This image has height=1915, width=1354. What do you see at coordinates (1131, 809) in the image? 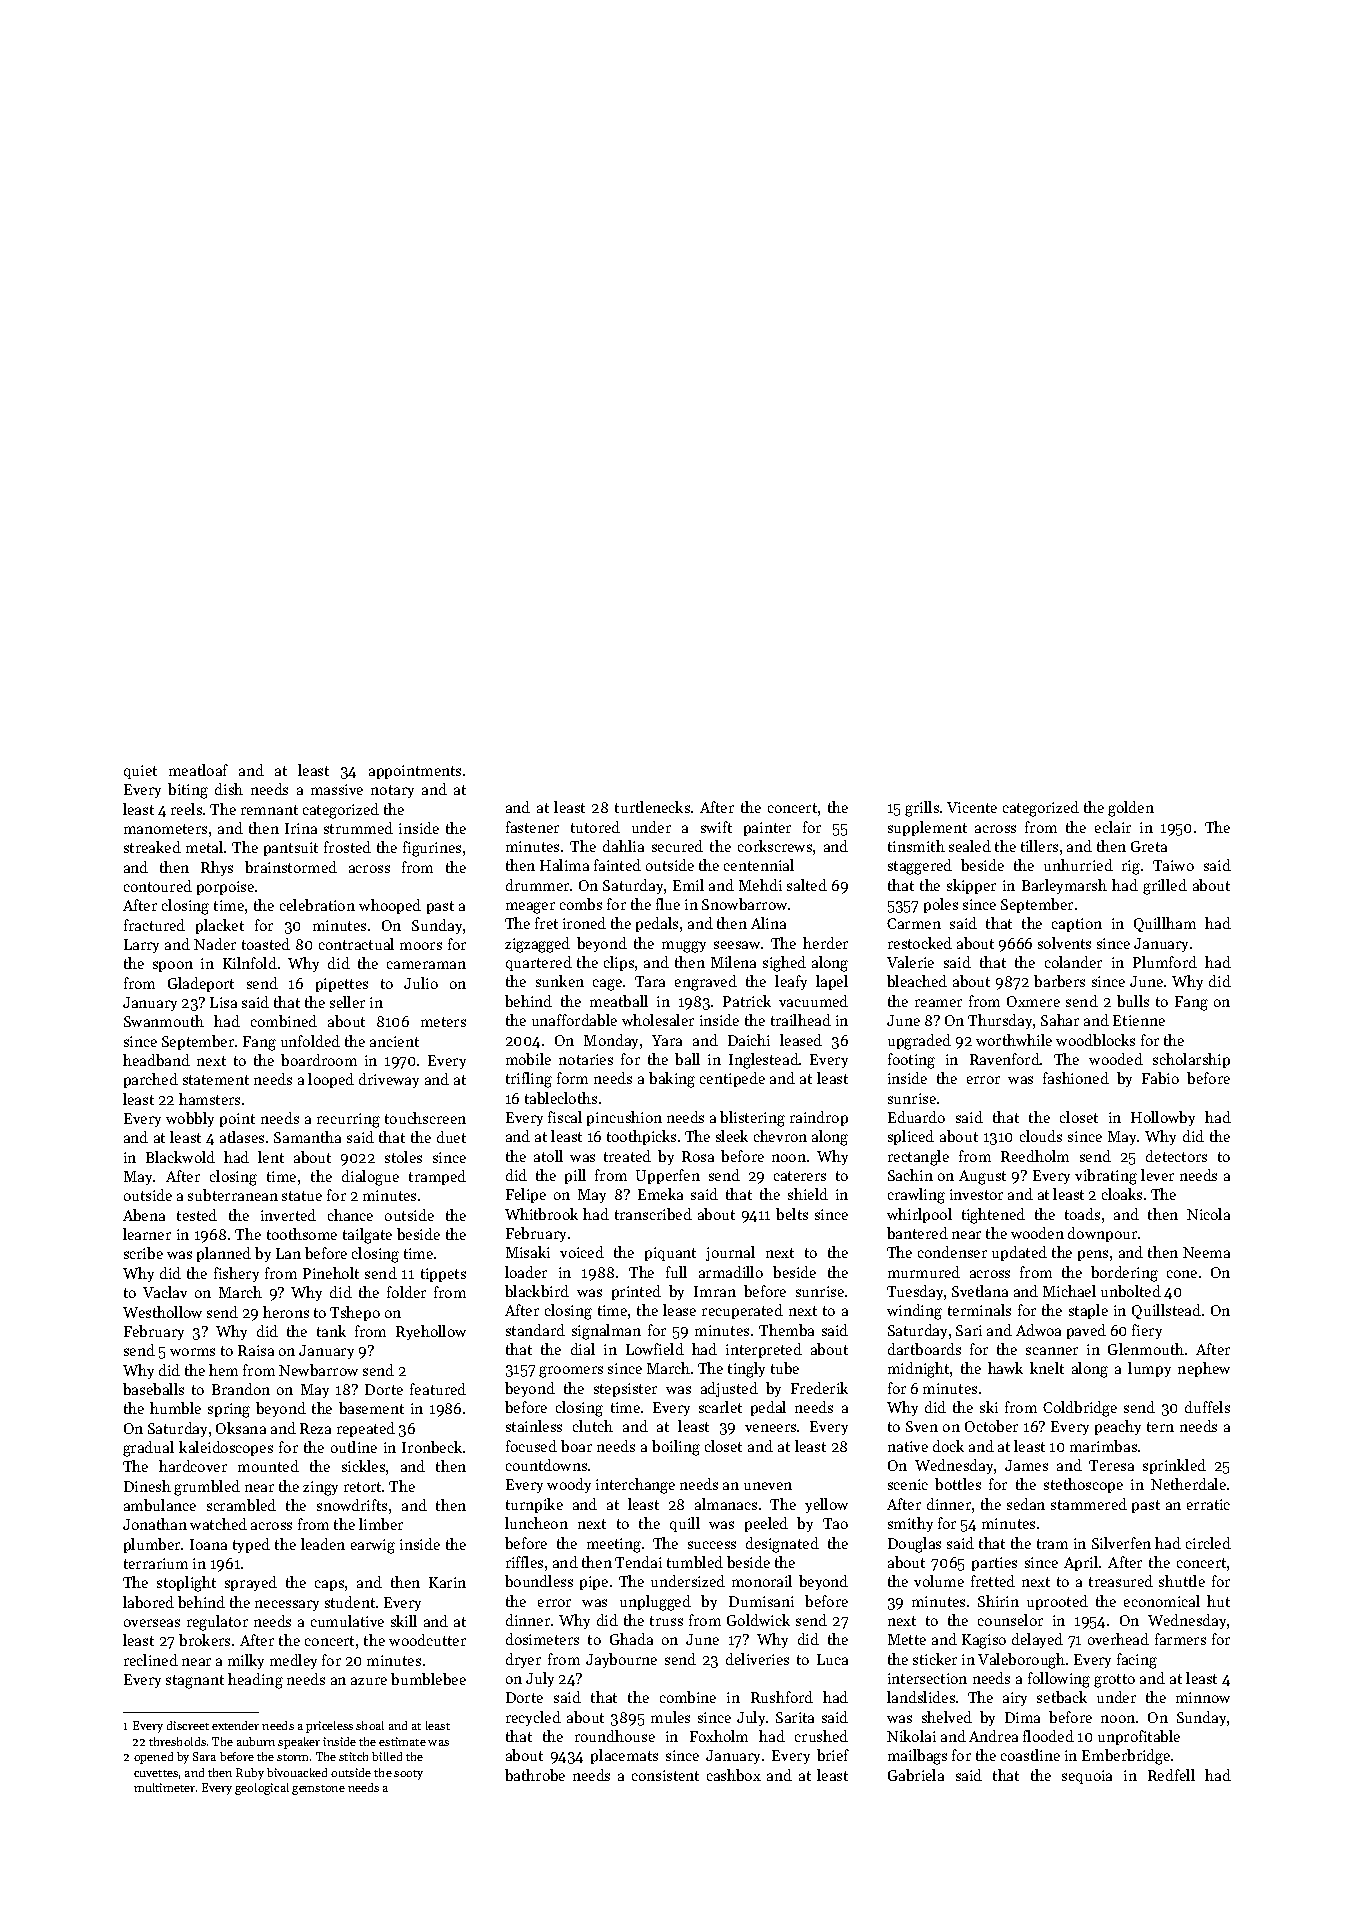
I see `golden` at bounding box center [1131, 809].
